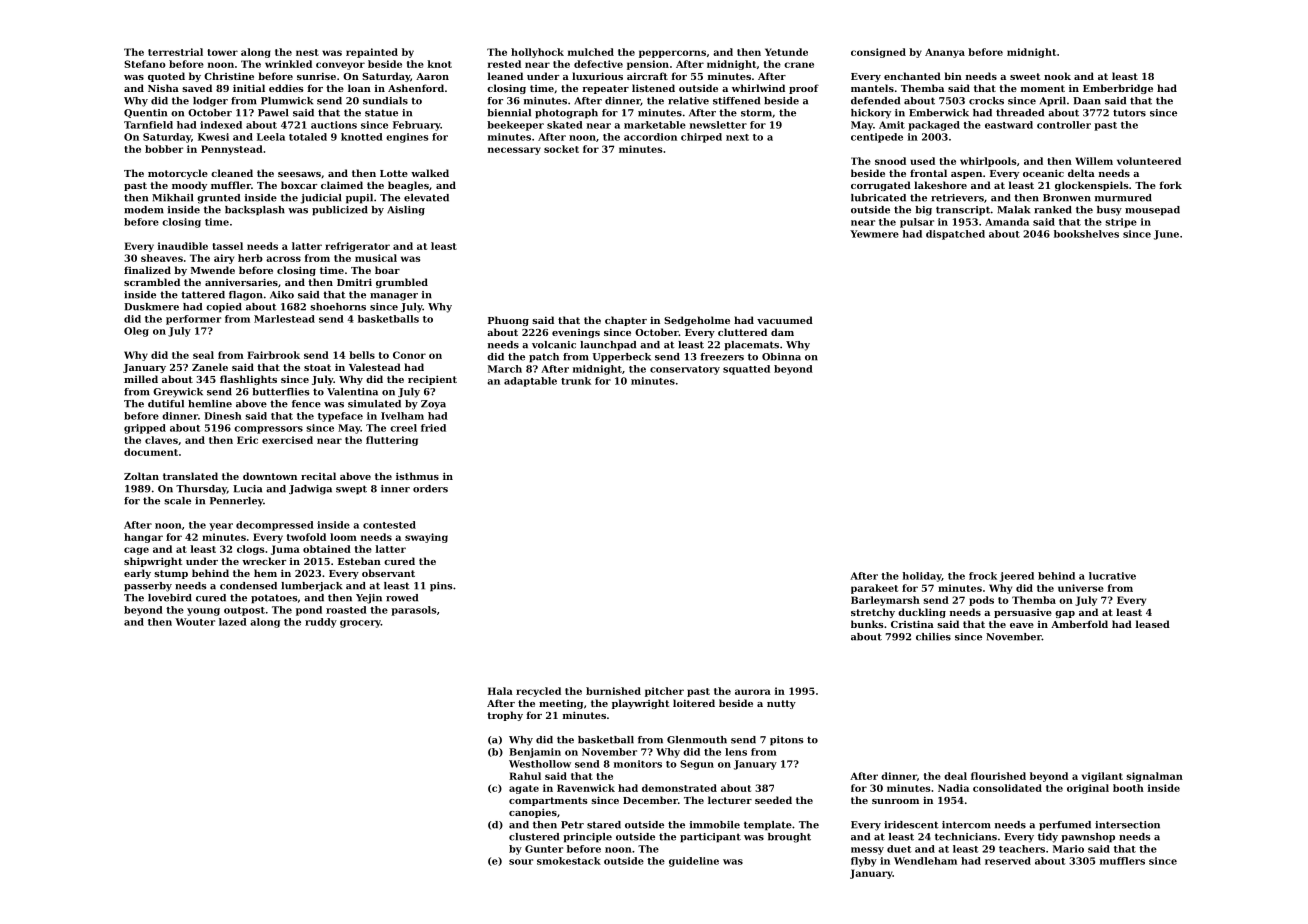 This screenshot has width=1308, height=924. Describe the element at coordinates (939, 113) in the screenshot. I see `Emberwick` at that location.
